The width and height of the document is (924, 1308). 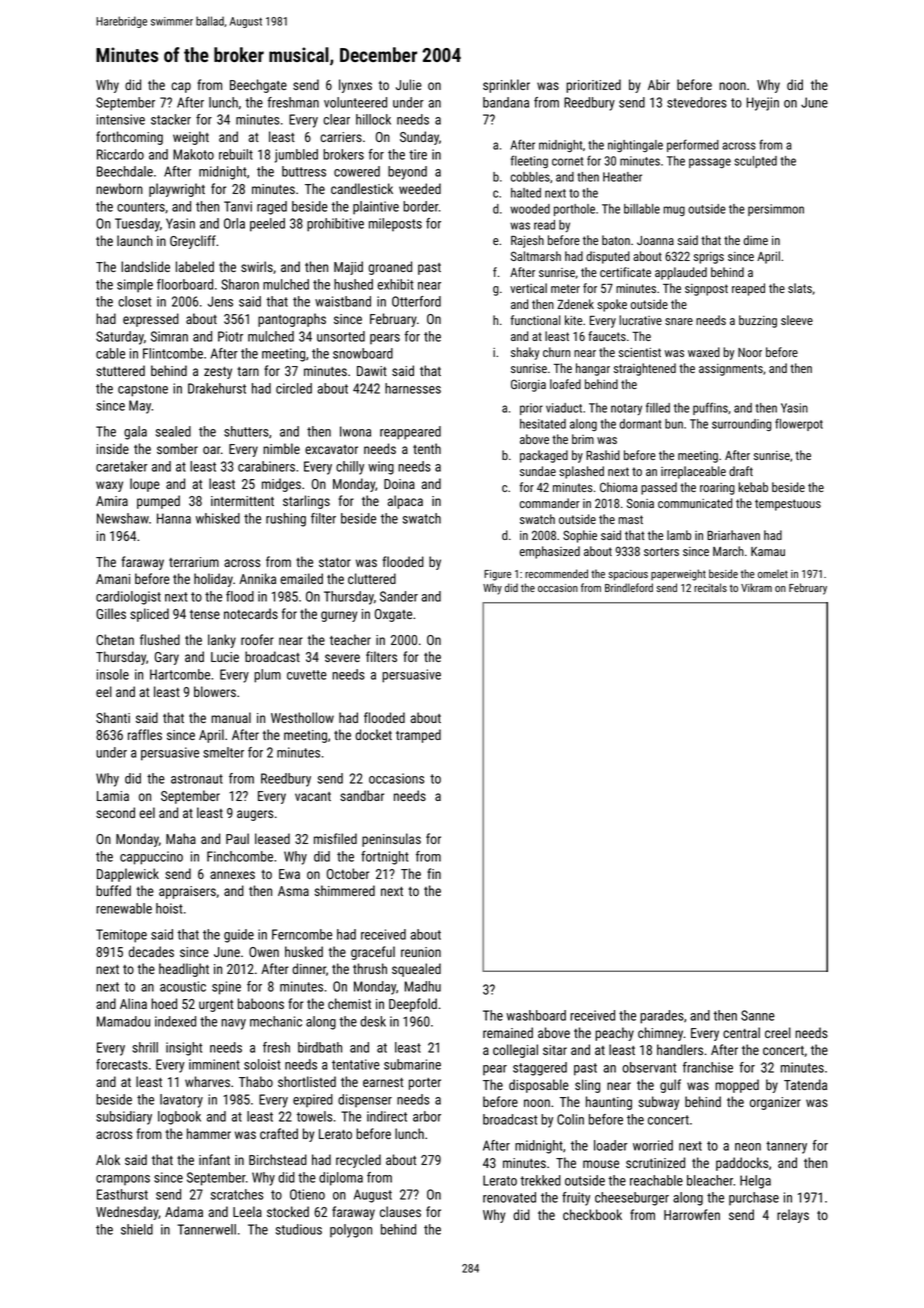 I want to click on kebab, so click(x=753, y=487).
